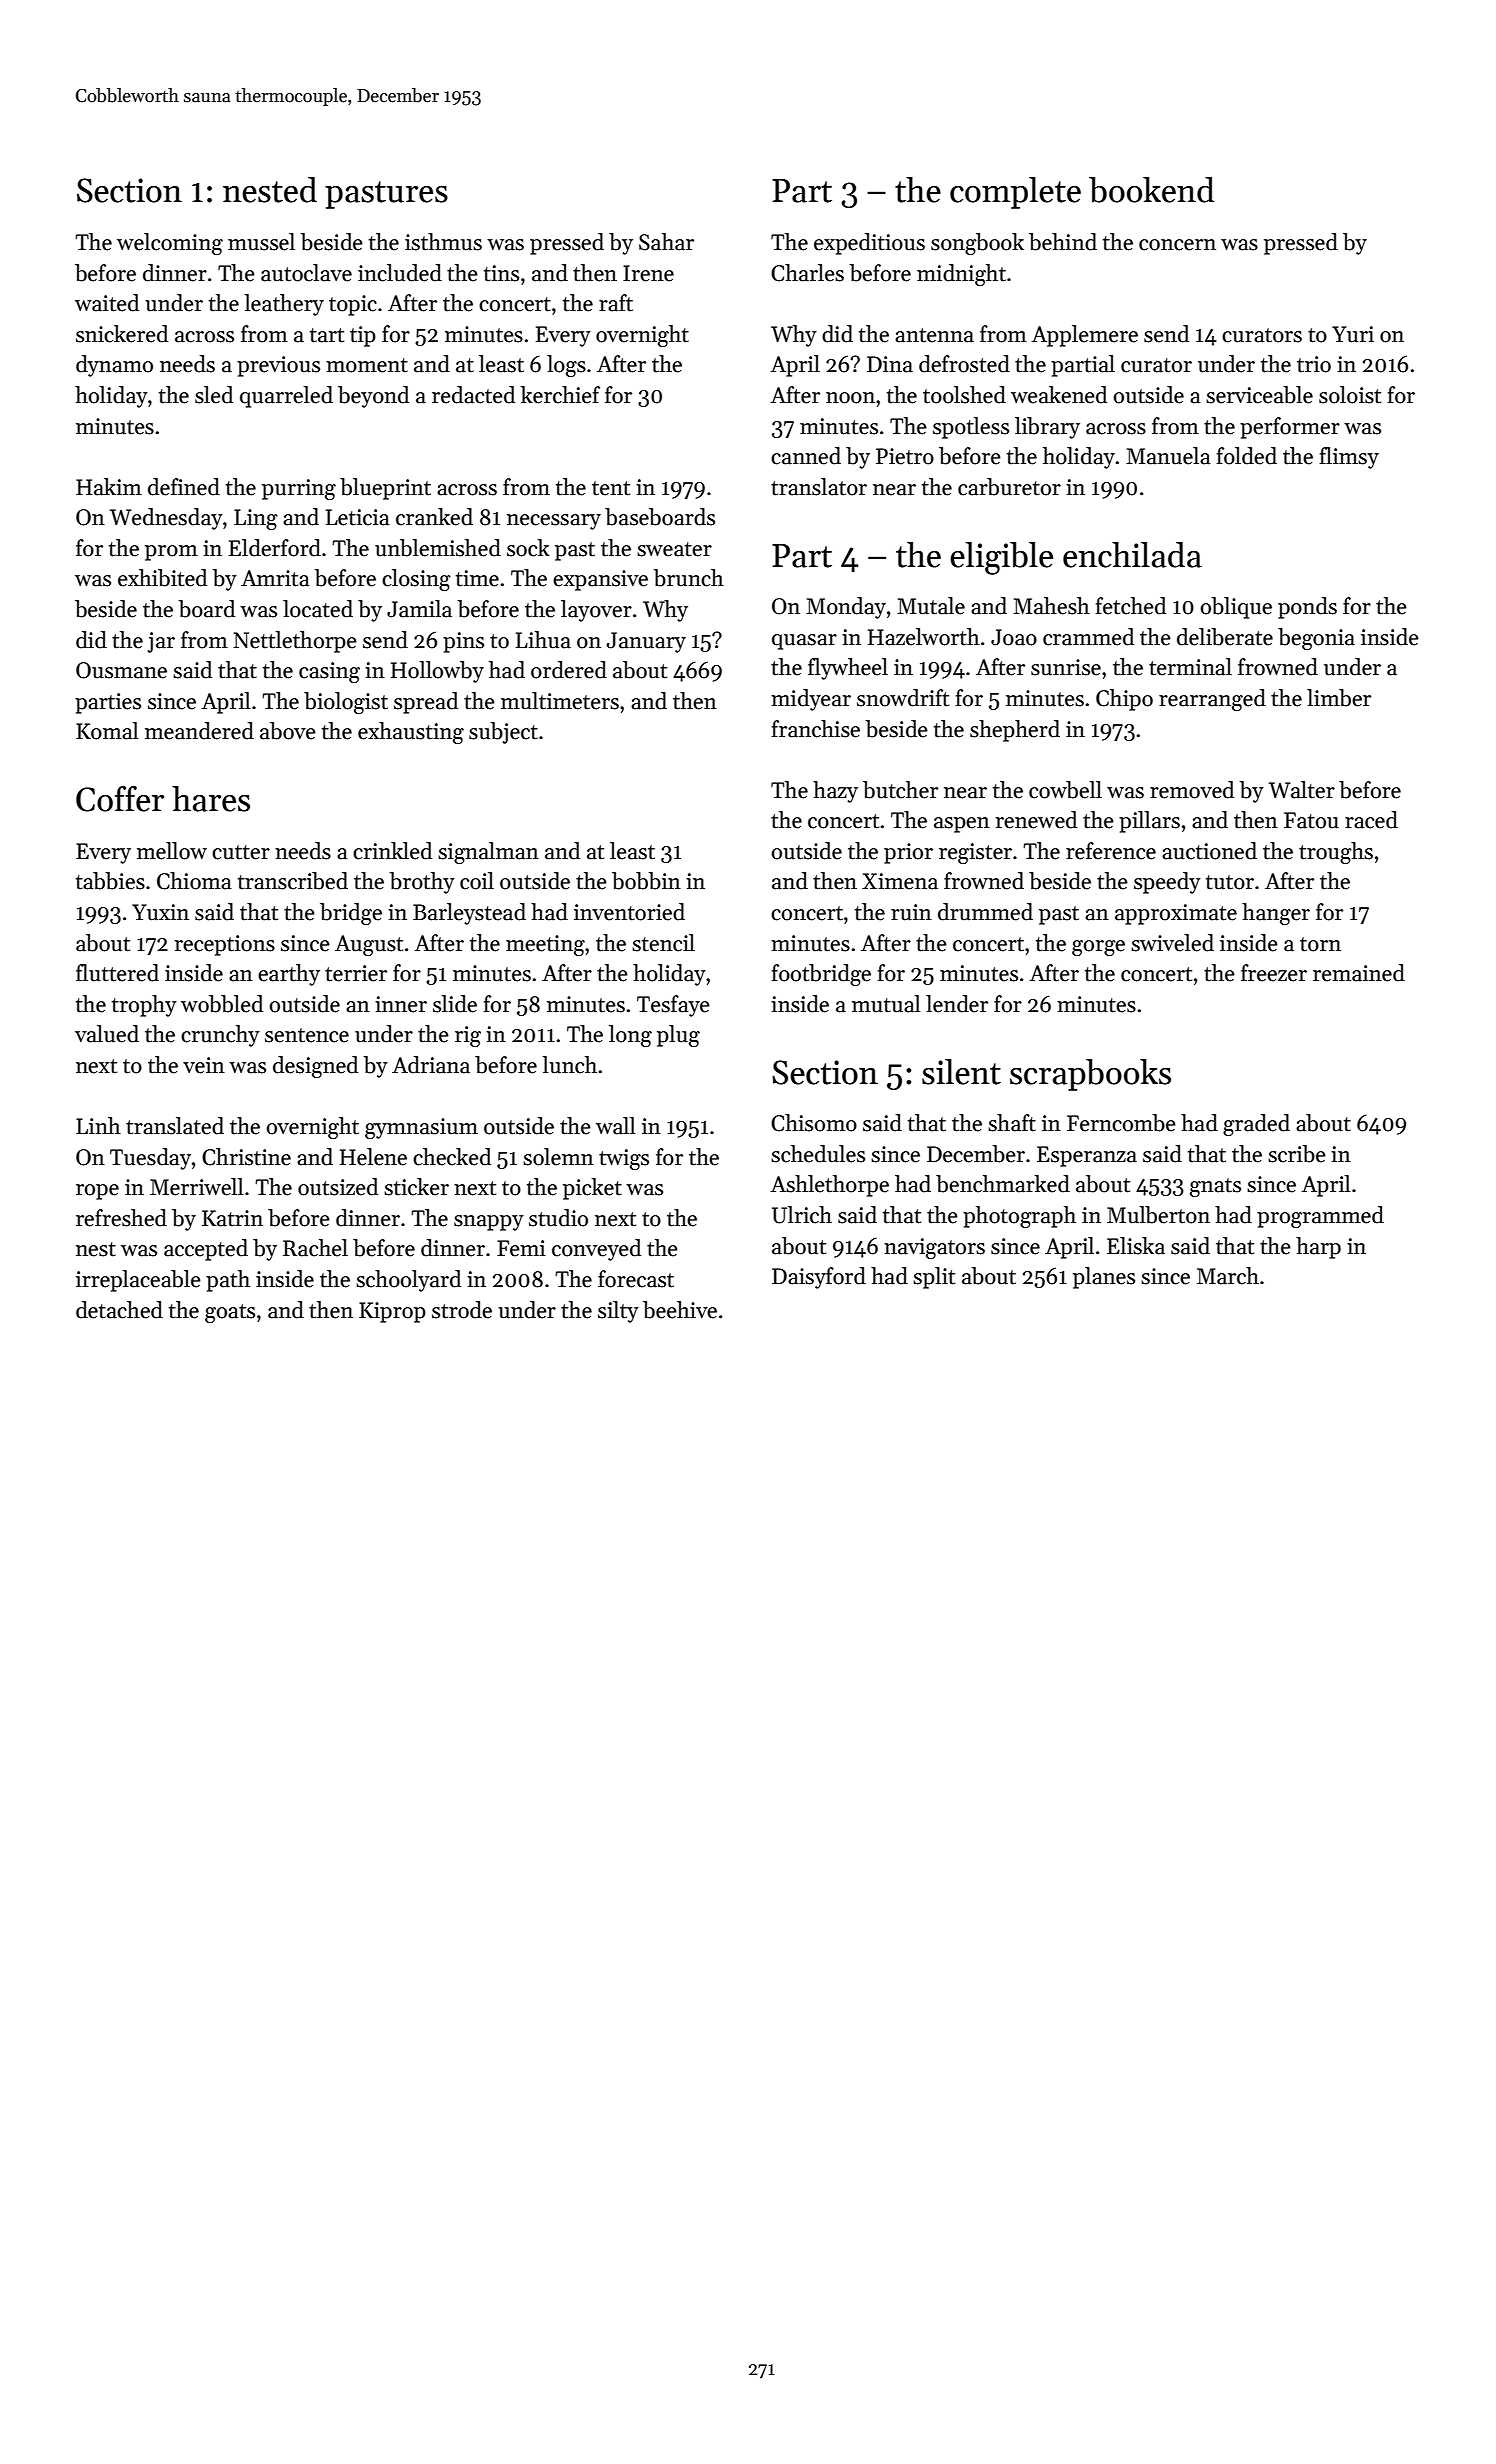  Describe the element at coordinates (569, 1065) in the image. I see `lunch` at that location.
